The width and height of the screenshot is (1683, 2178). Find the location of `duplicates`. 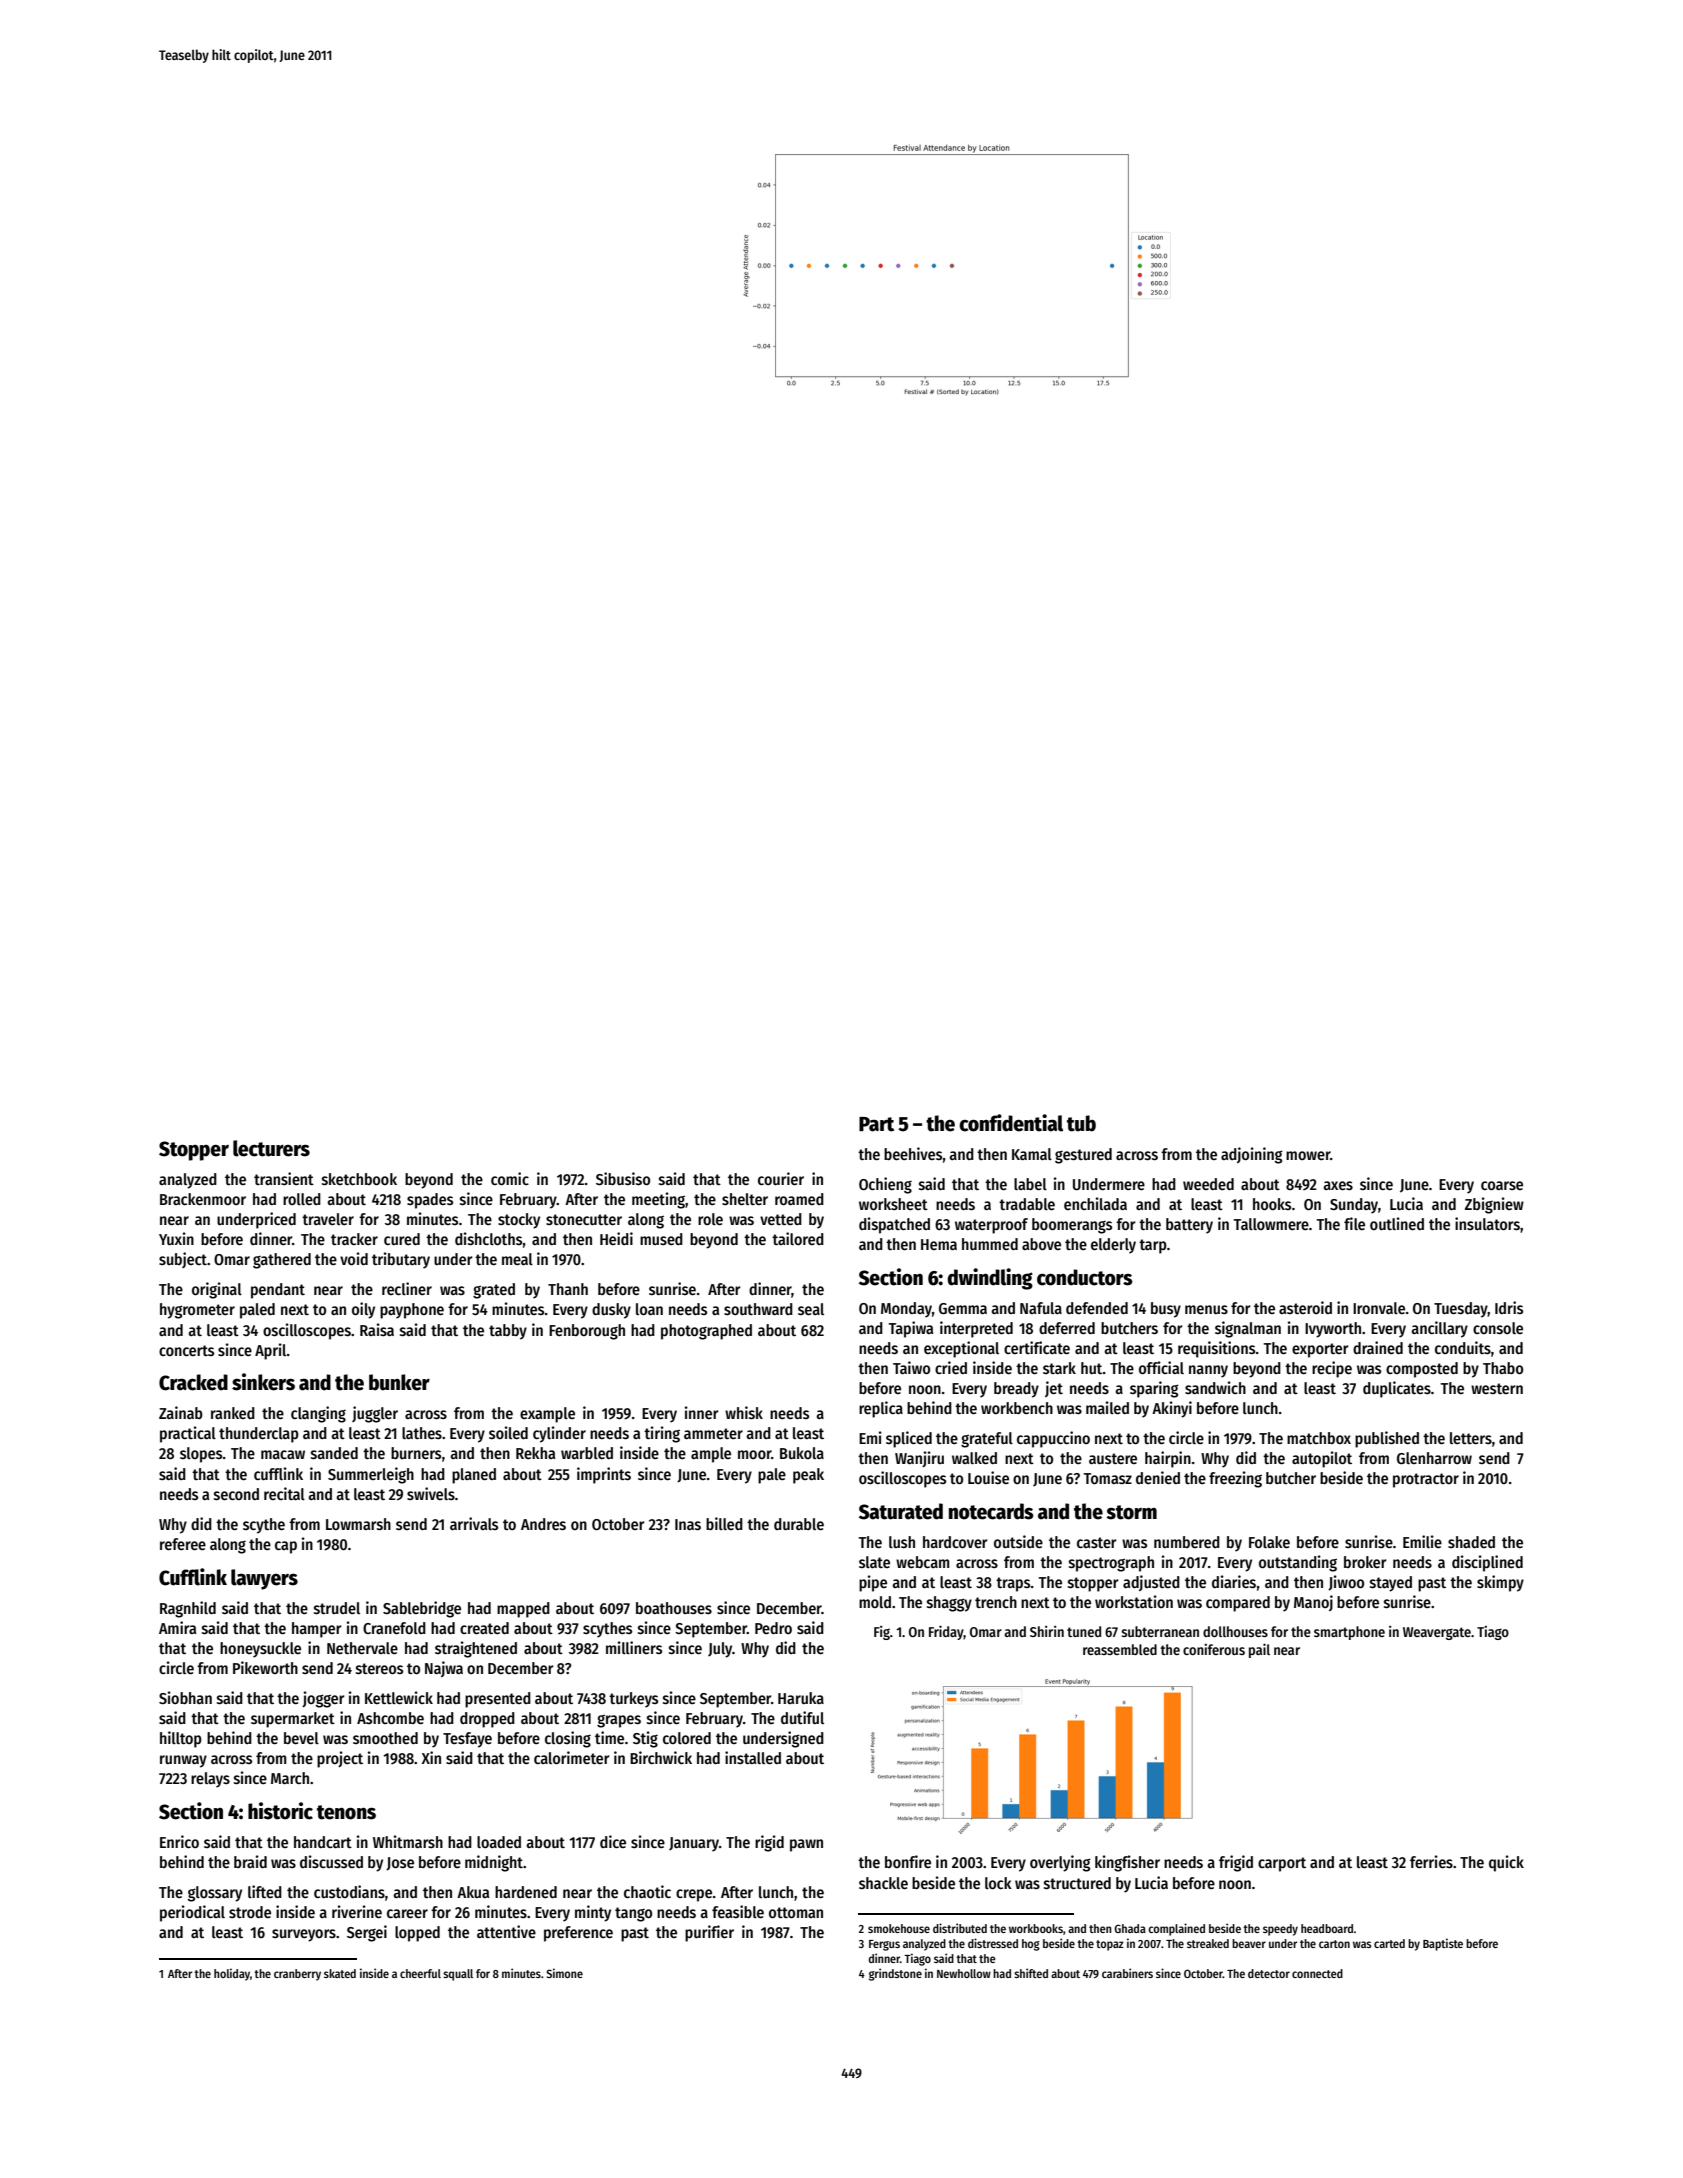

duplicates is located at coordinates (1397, 1389).
